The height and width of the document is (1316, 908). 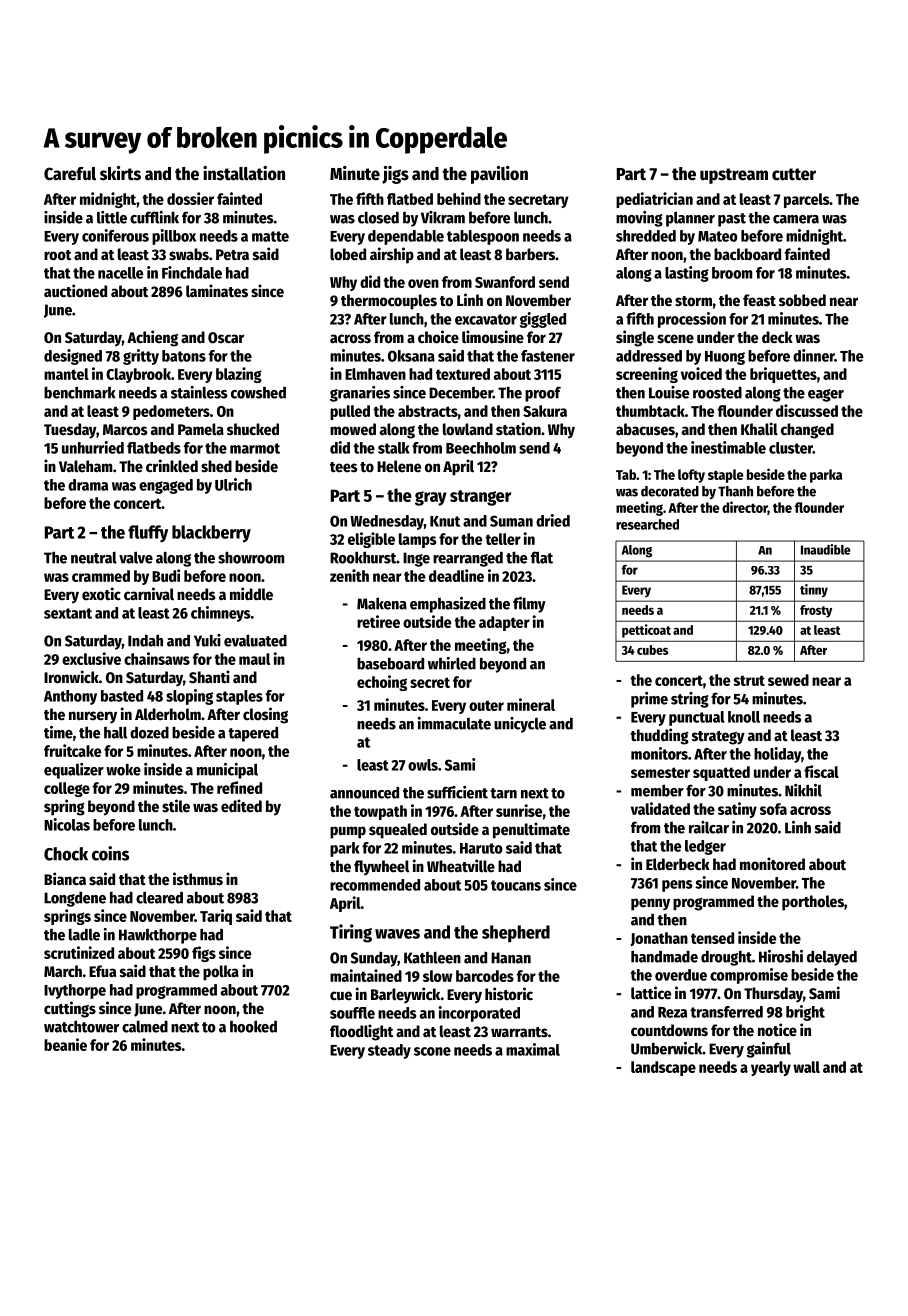 What do you see at coordinates (68, 613) in the document?
I see `sextant` at bounding box center [68, 613].
